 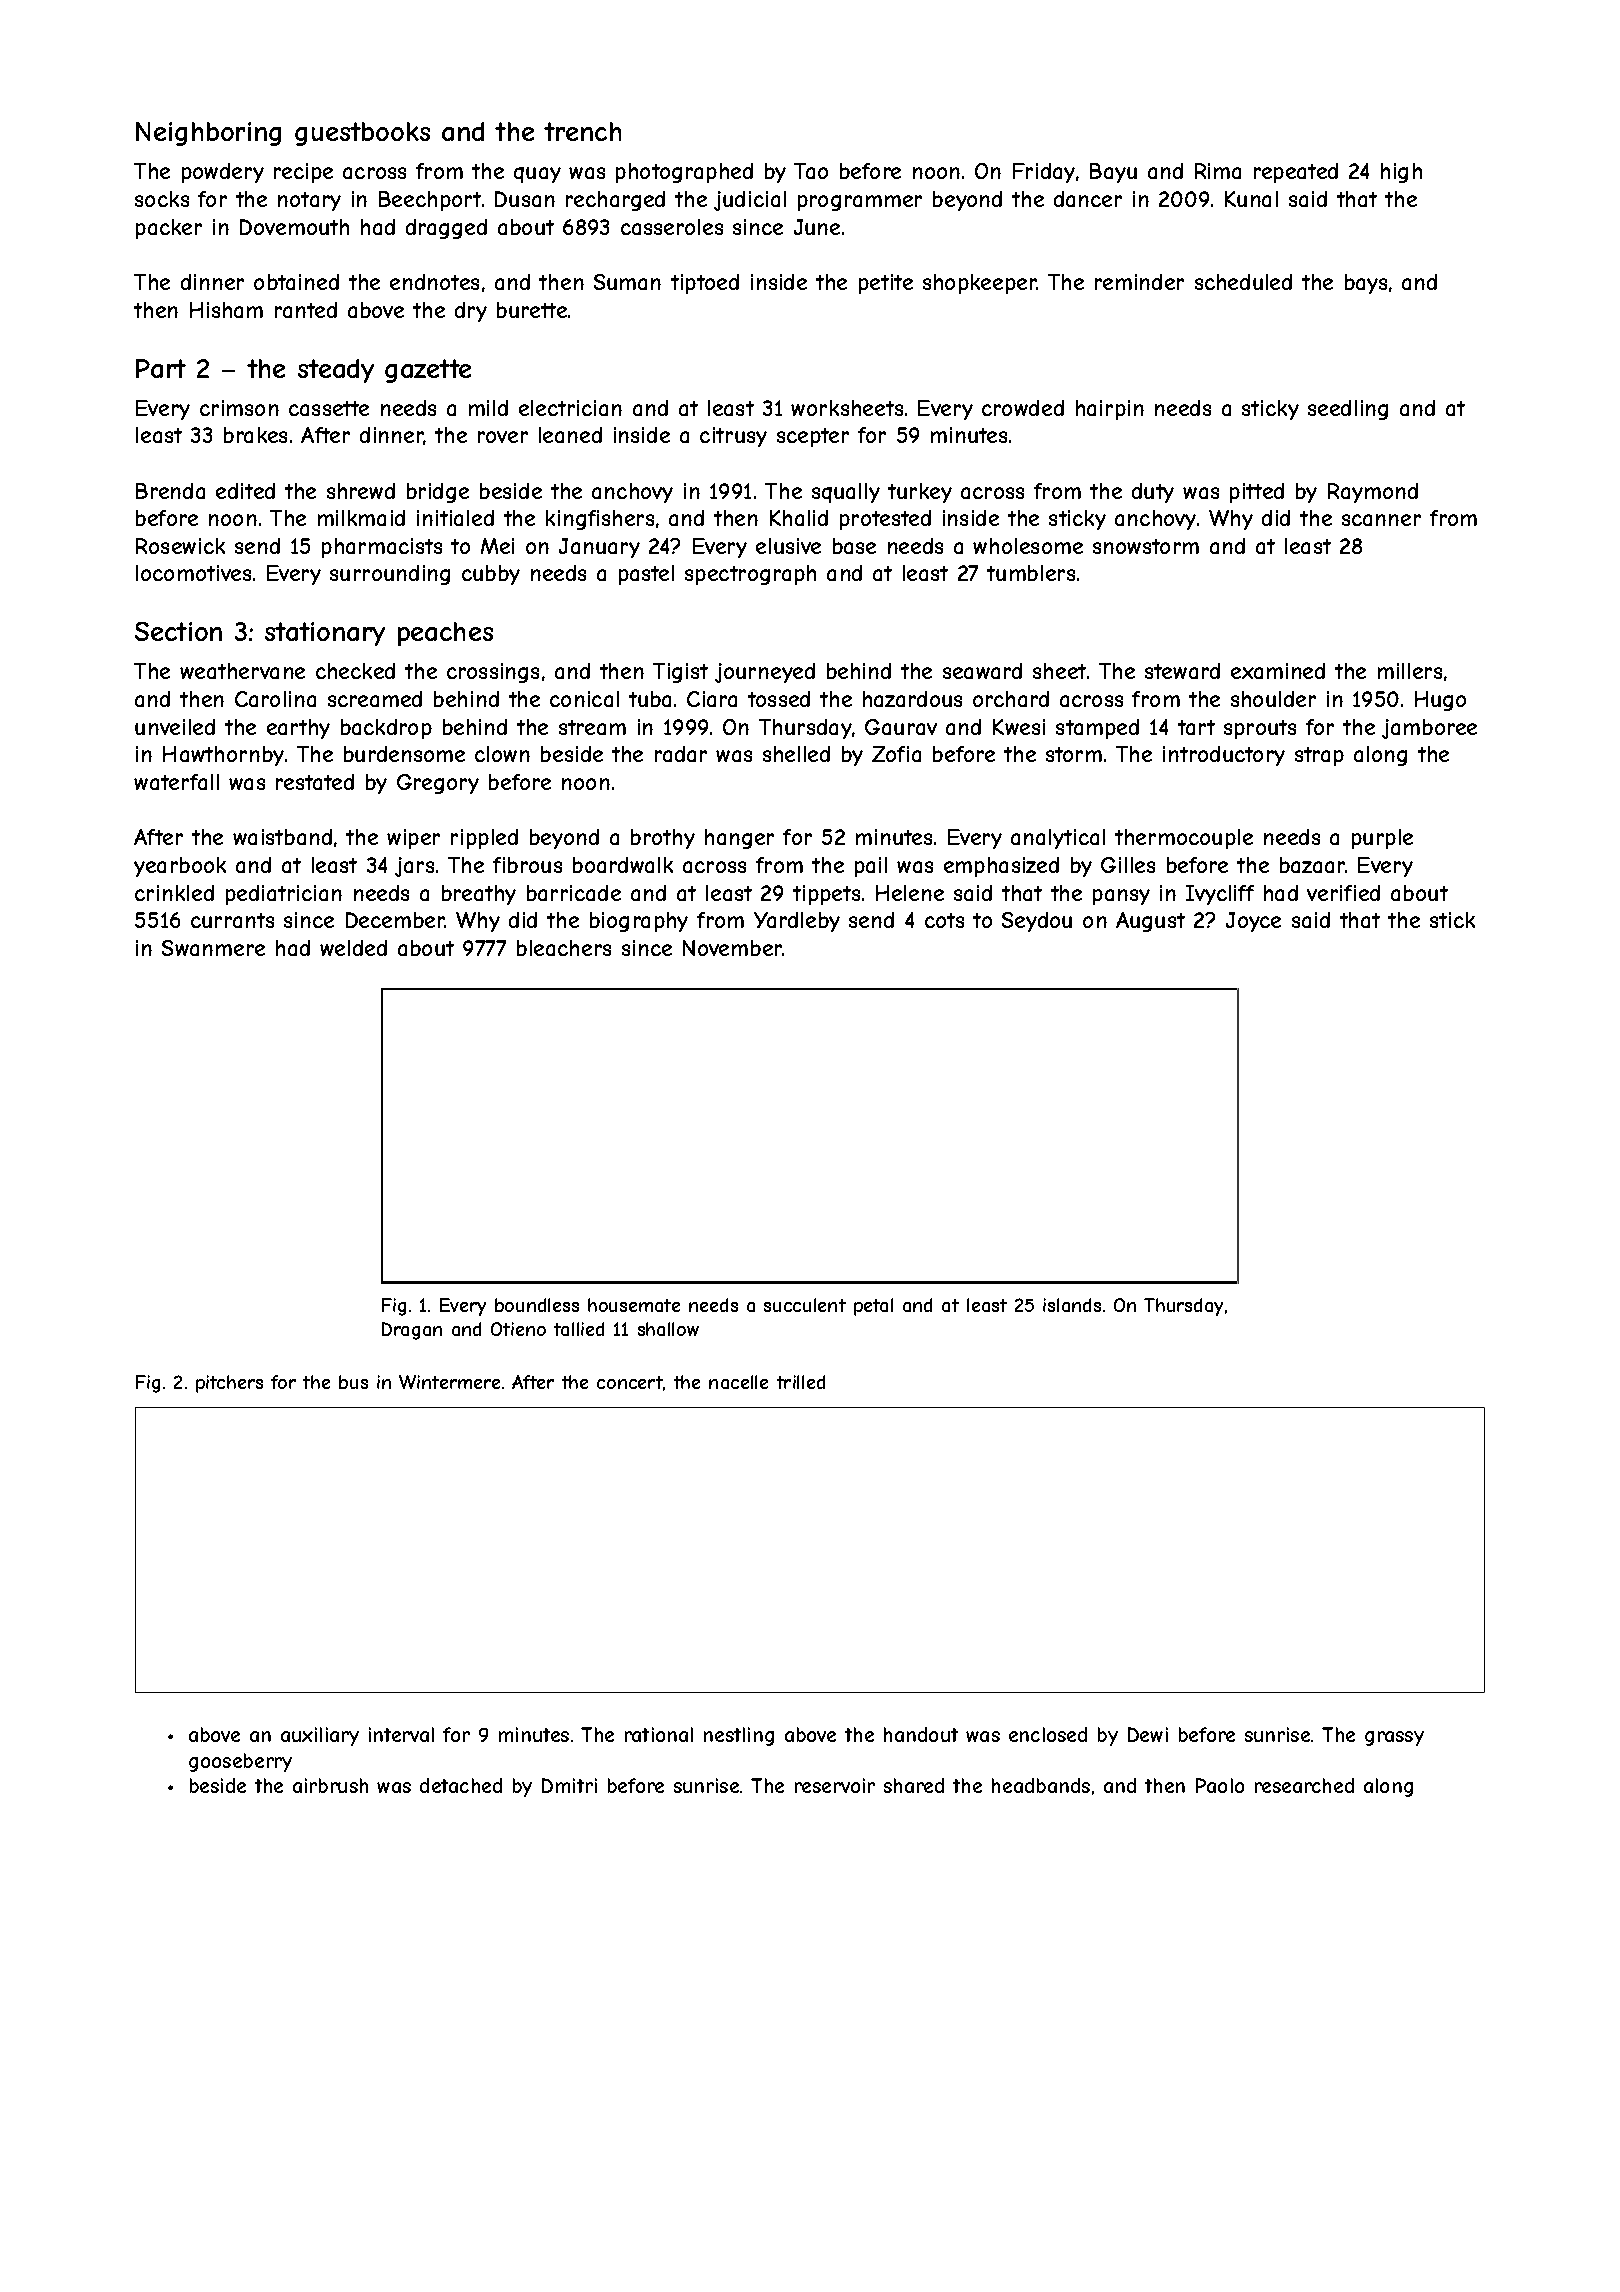 I want to click on detached, so click(x=461, y=1785).
